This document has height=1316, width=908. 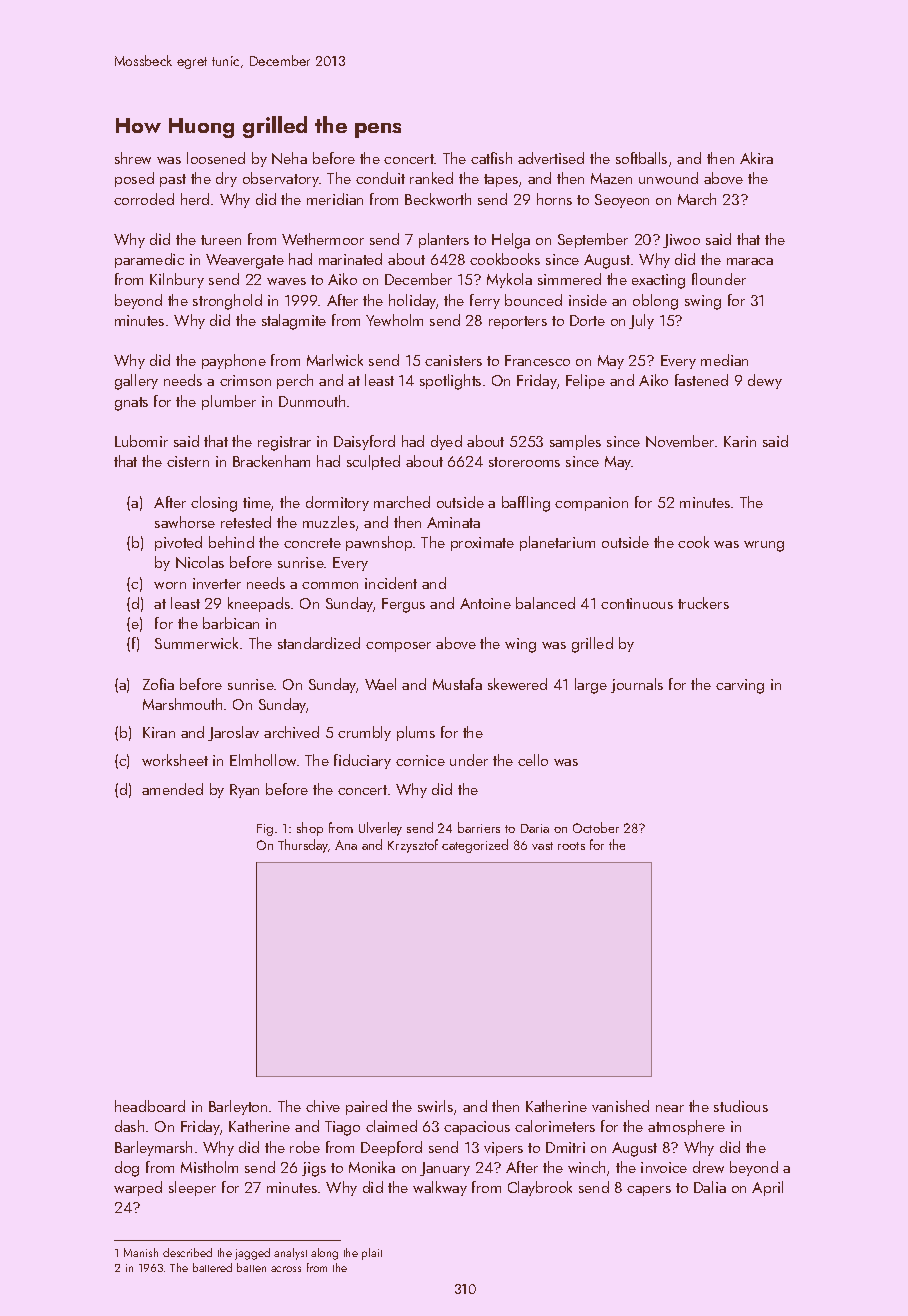 What do you see at coordinates (372, 1254) in the document?
I see `plait` at bounding box center [372, 1254].
